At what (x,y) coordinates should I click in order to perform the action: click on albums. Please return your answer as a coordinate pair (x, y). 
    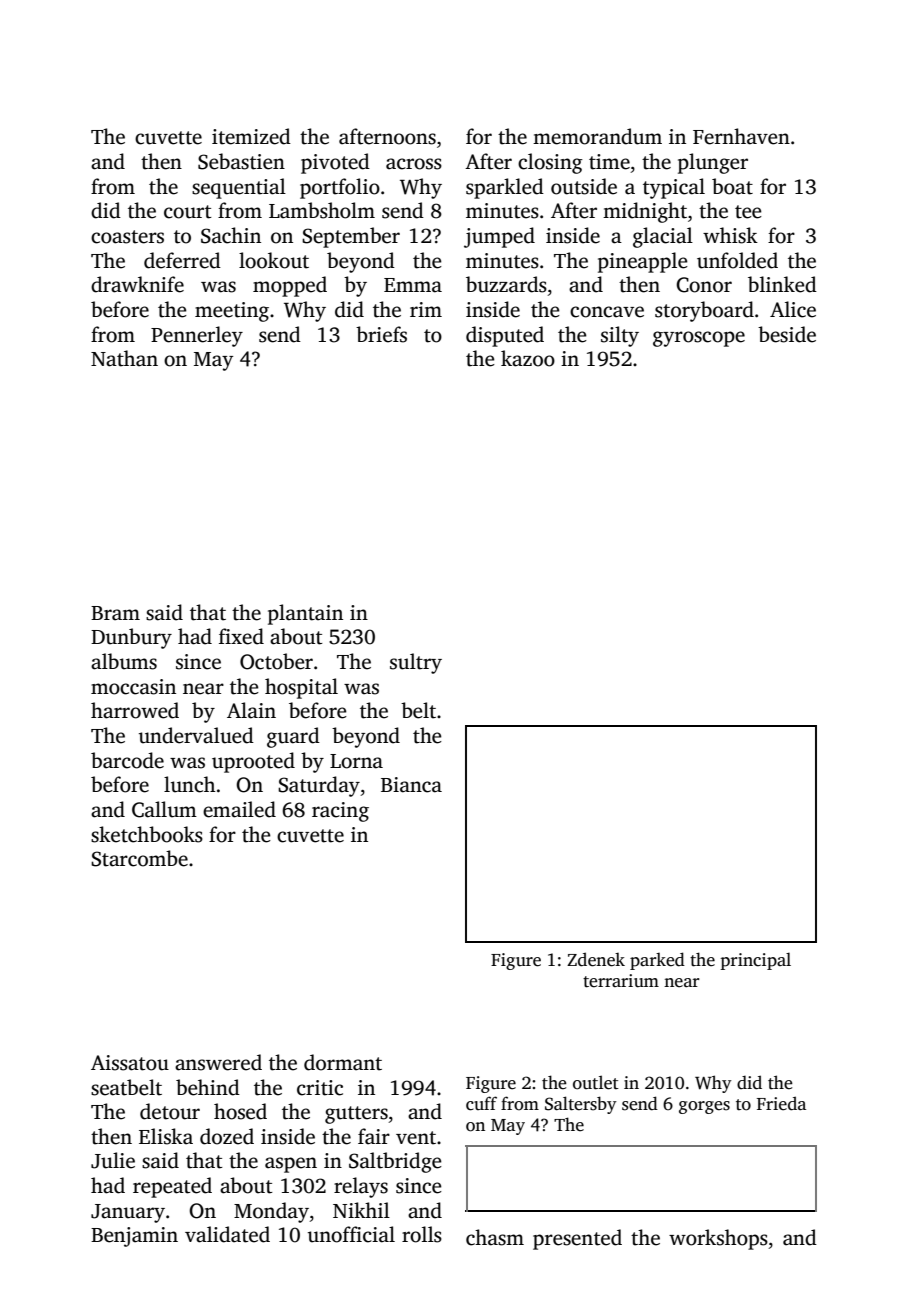
    Looking at the image, I should click on (124, 661).
